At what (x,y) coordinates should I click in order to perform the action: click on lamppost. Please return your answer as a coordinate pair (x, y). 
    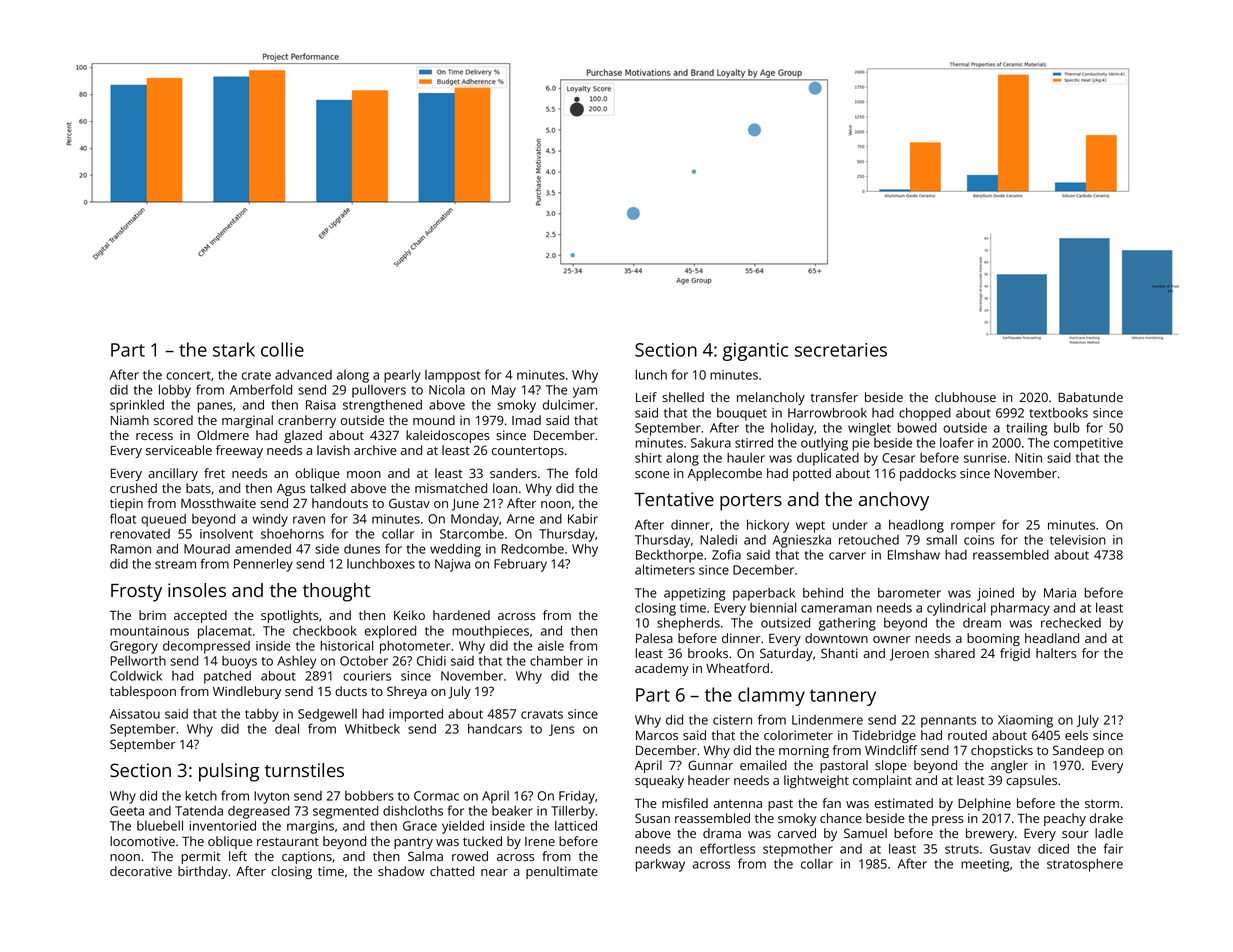
    Looking at the image, I should click on (452, 376).
